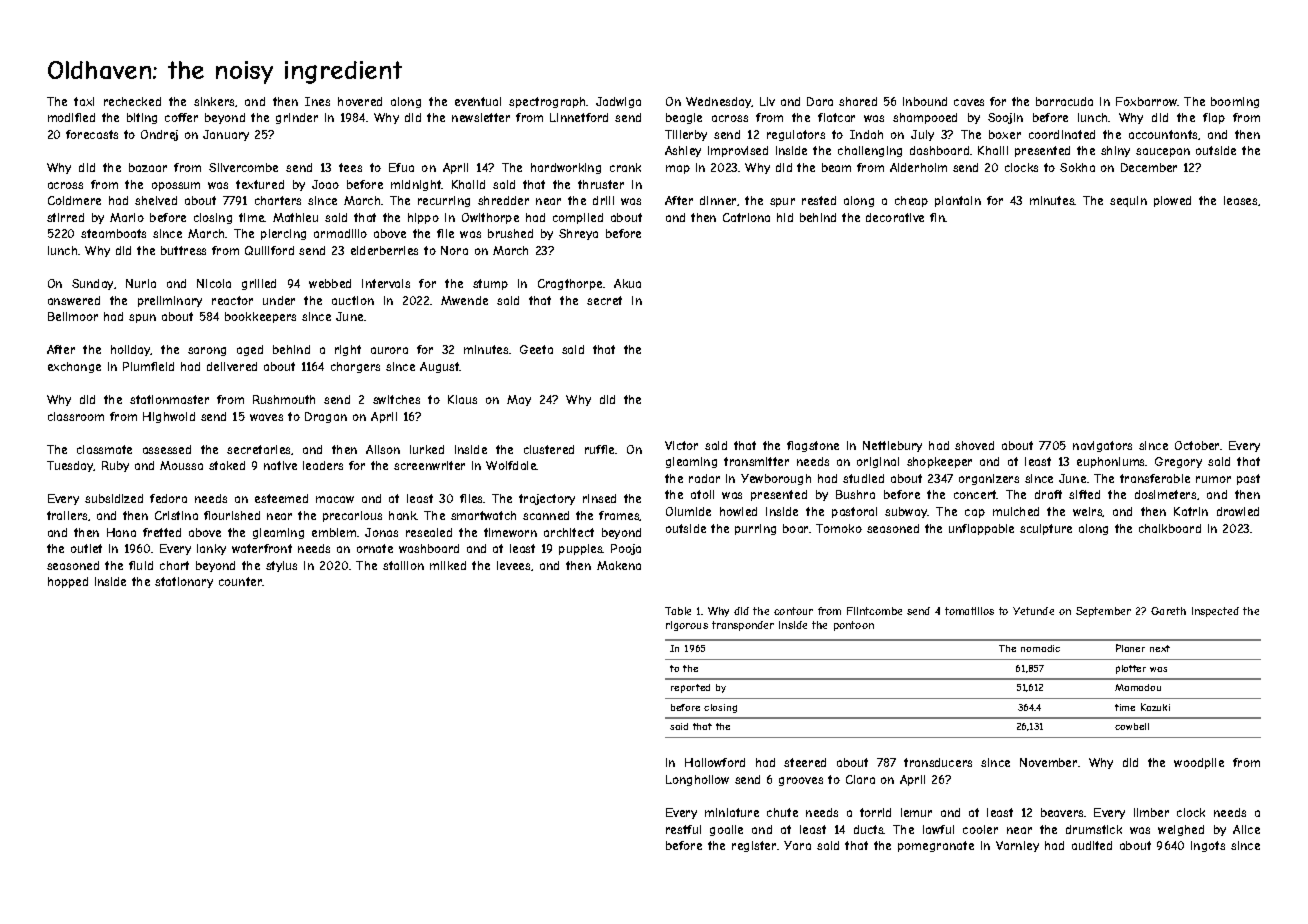 The width and height of the document is (1308, 924). What do you see at coordinates (241, 581) in the document?
I see `counter` at bounding box center [241, 581].
